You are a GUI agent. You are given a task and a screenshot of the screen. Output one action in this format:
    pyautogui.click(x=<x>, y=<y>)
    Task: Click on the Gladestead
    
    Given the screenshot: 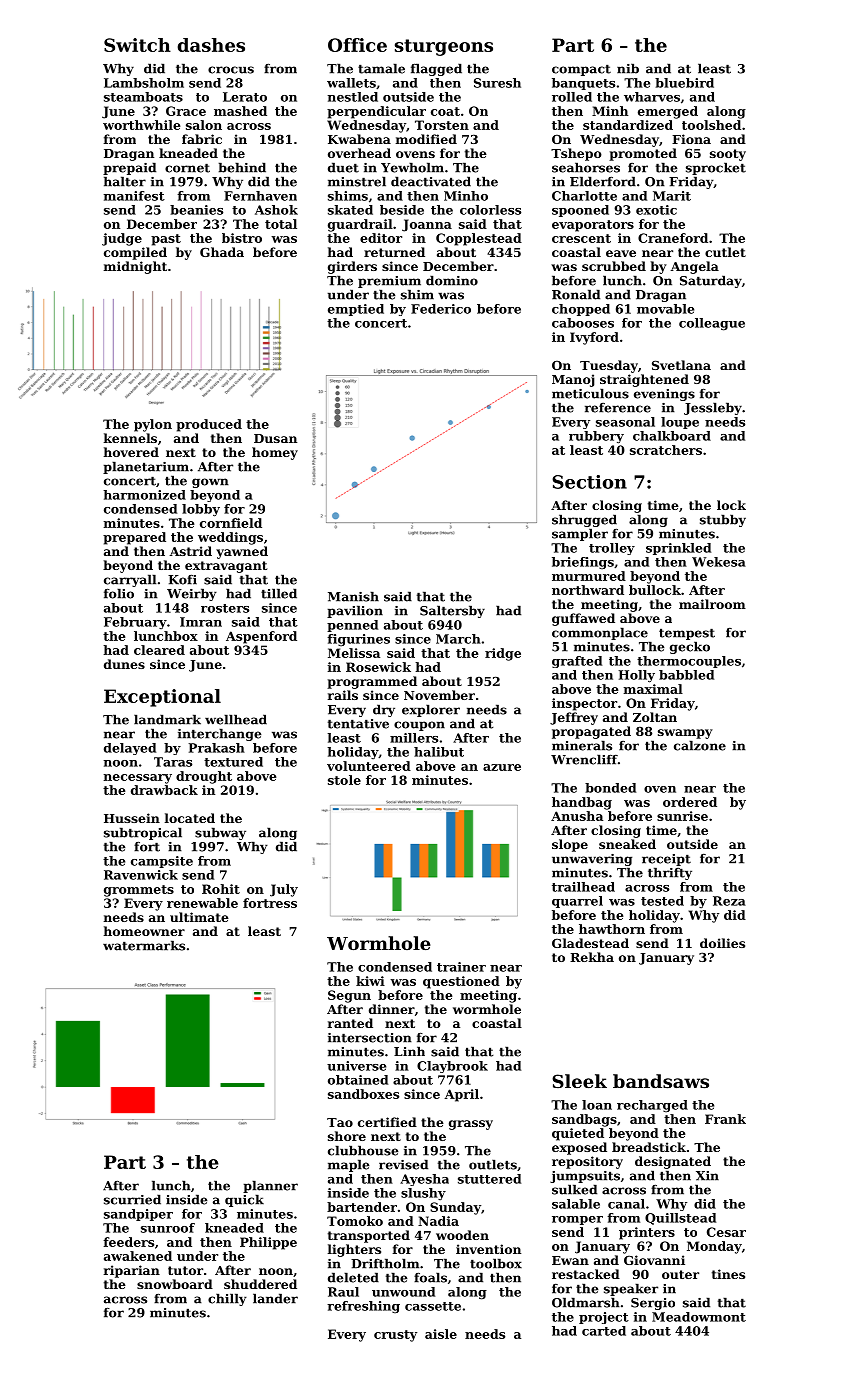 What is the action you would take?
    pyautogui.click(x=590, y=943)
